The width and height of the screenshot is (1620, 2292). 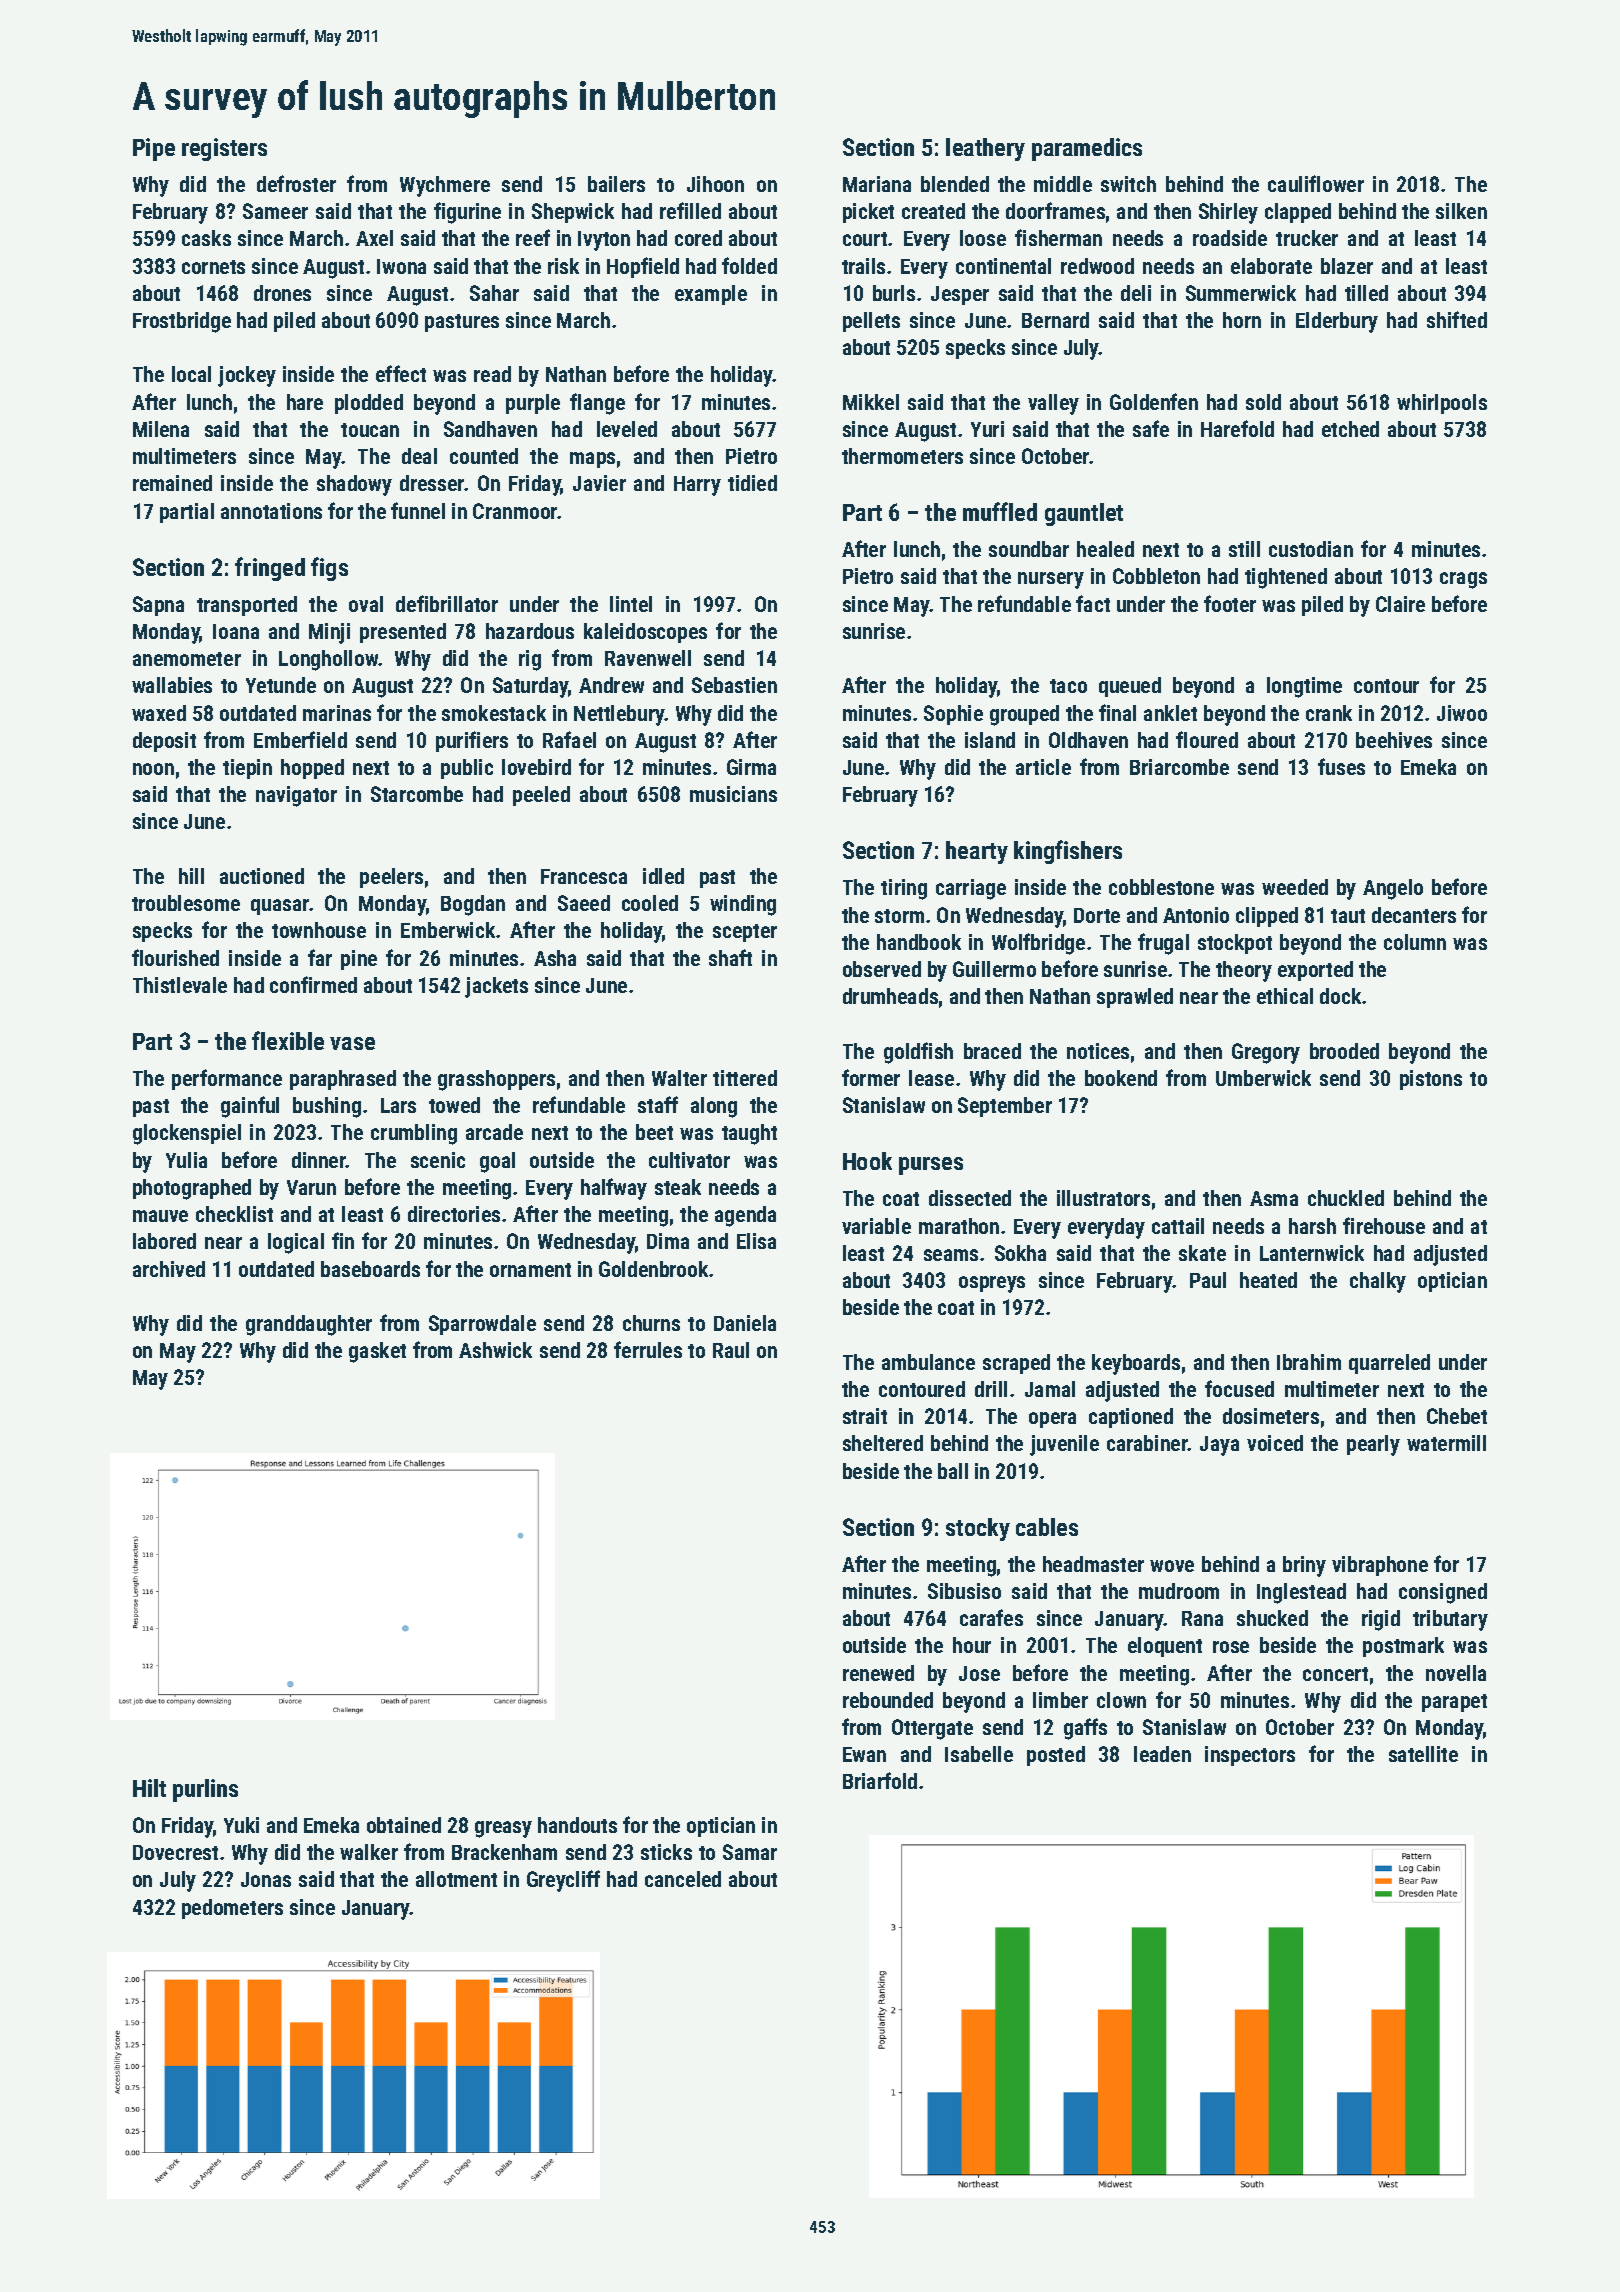 What do you see at coordinates (149, 1788) in the screenshot?
I see `Hilt` at bounding box center [149, 1788].
